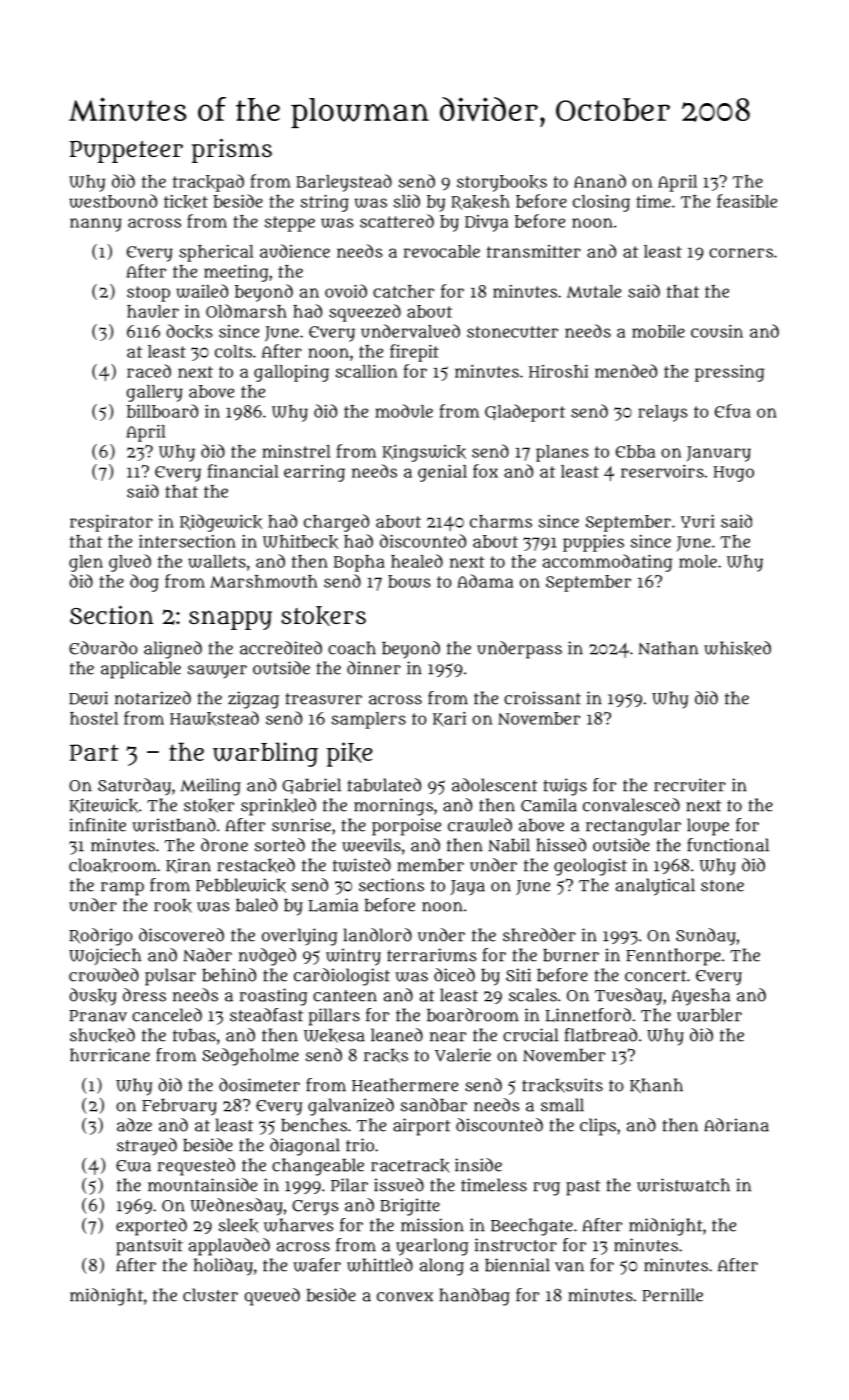 Image resolution: width=849 pixels, height=1400 pixels. What do you see at coordinates (656, 1085) in the document?
I see `Khanh` at bounding box center [656, 1085].
